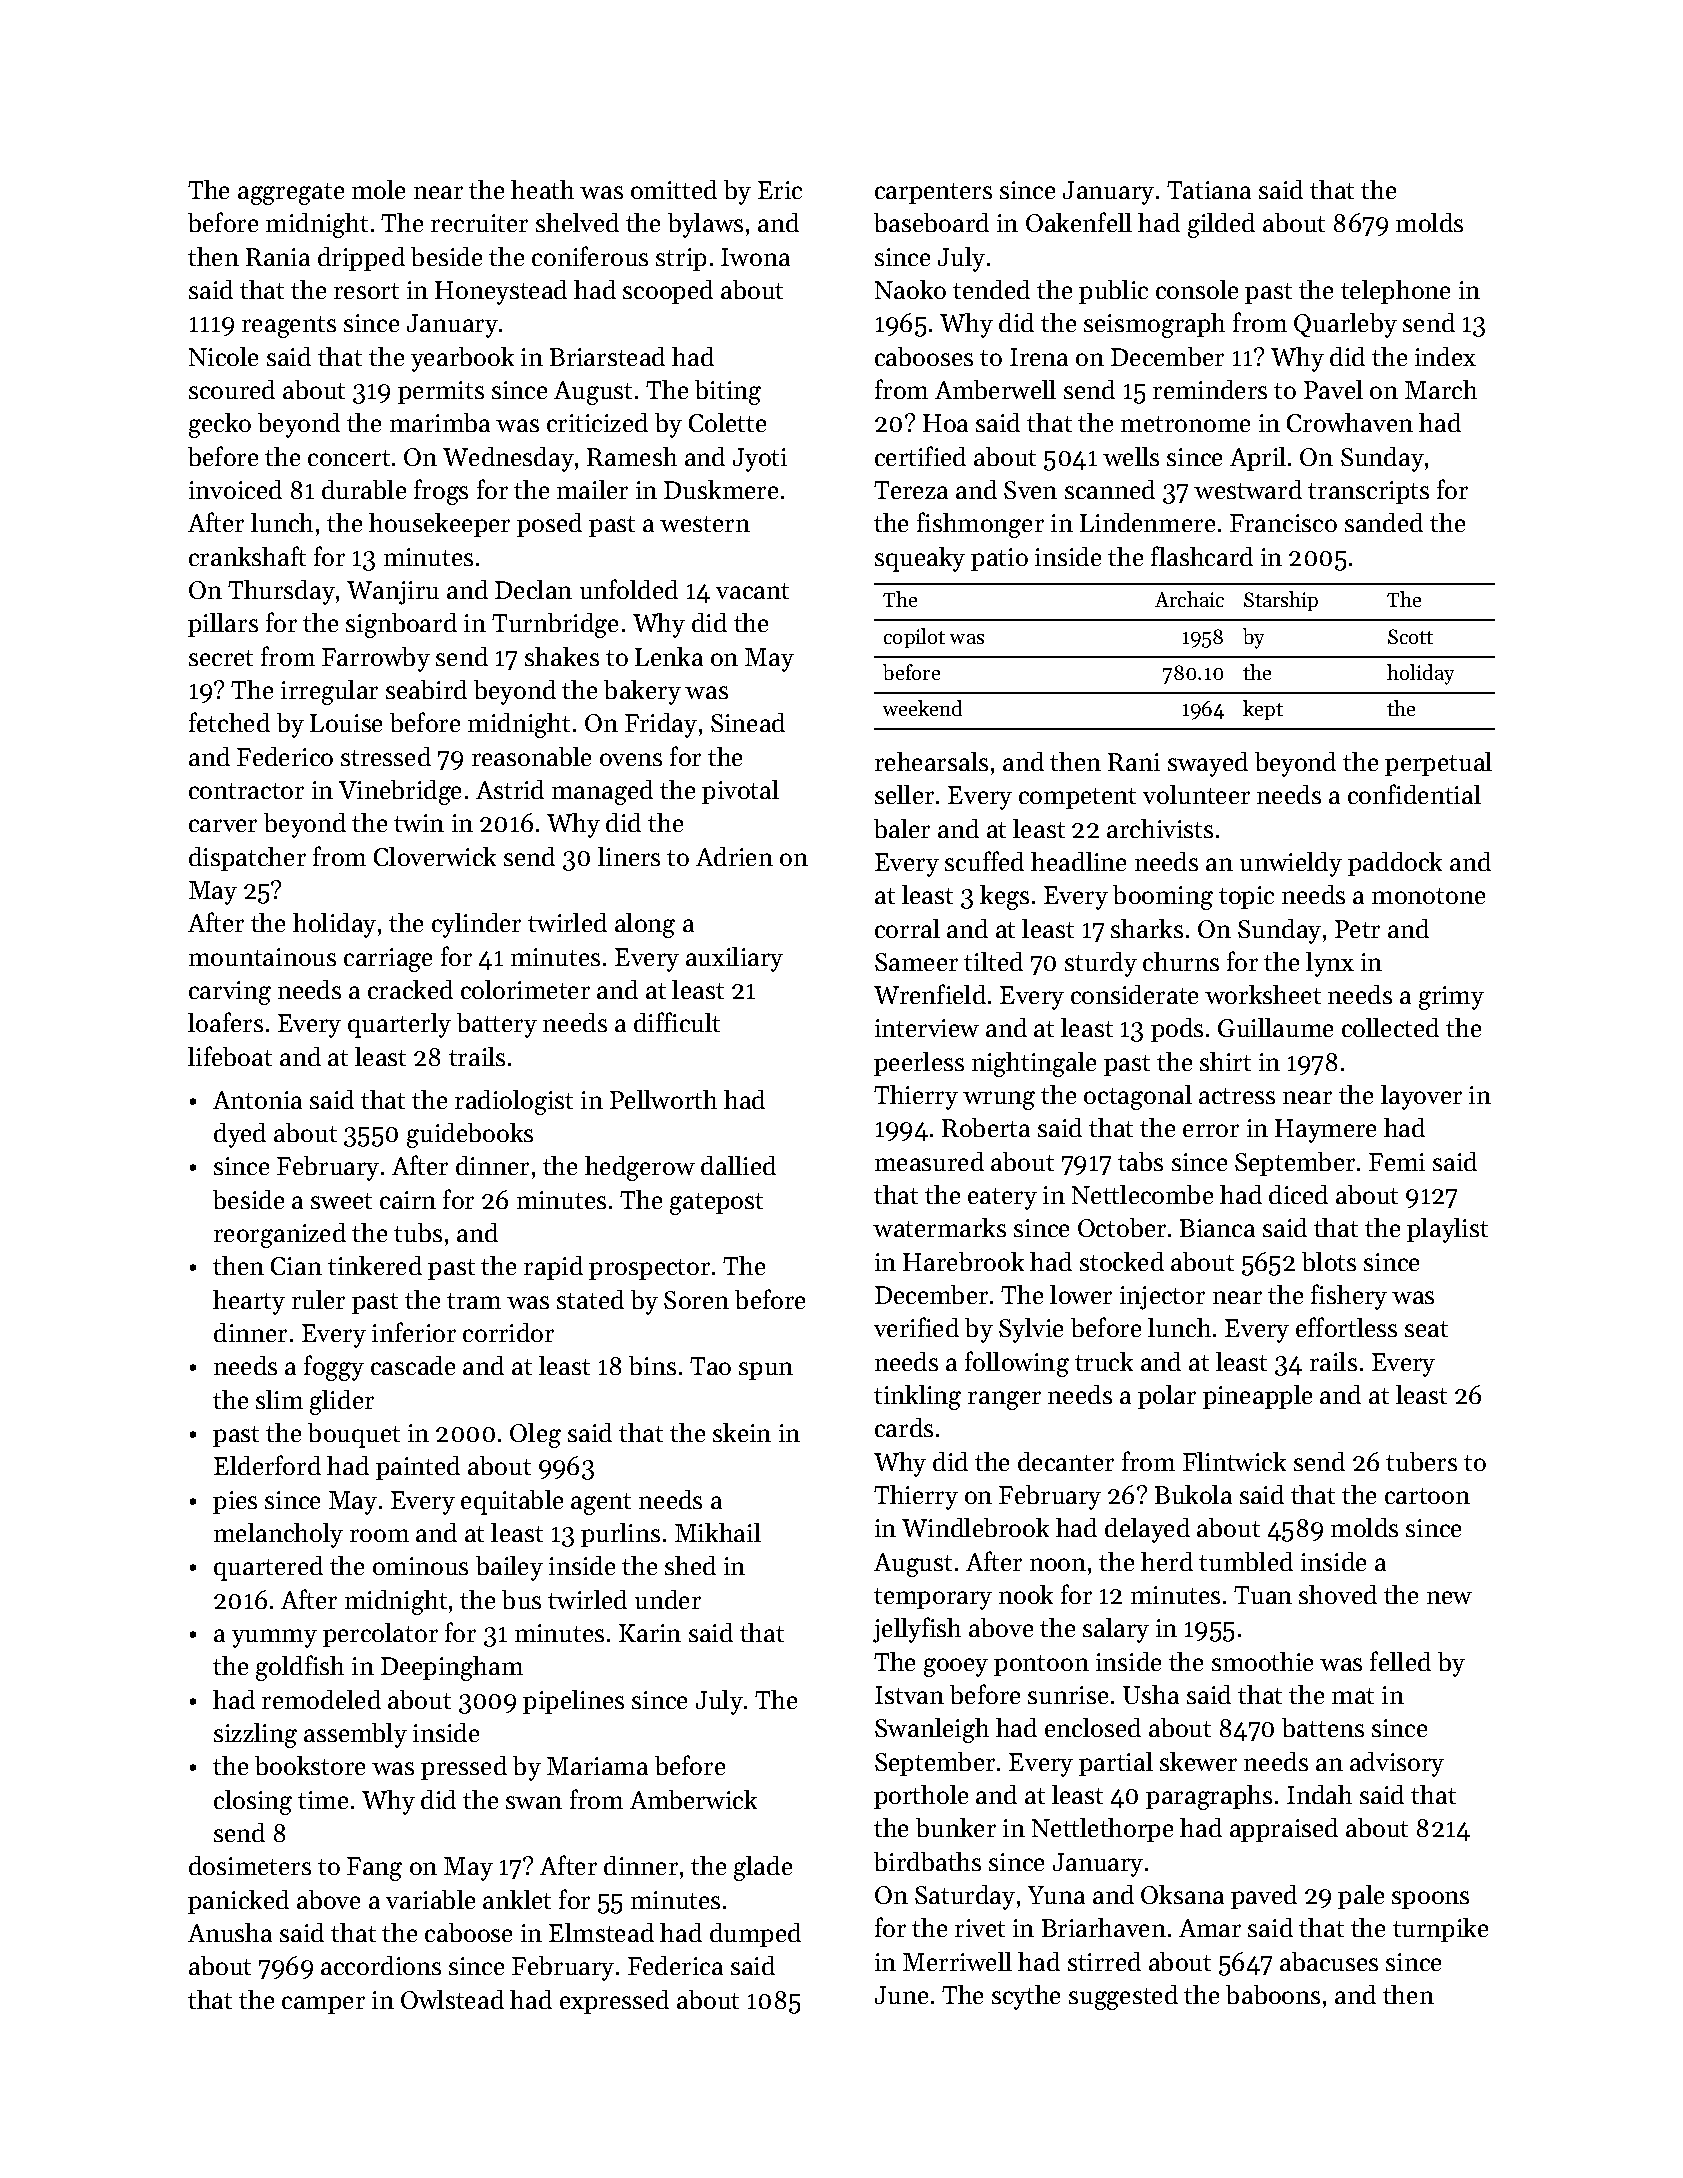 The width and height of the image is (1683, 2178). What do you see at coordinates (901, 1995) in the image?
I see `June` at bounding box center [901, 1995].
